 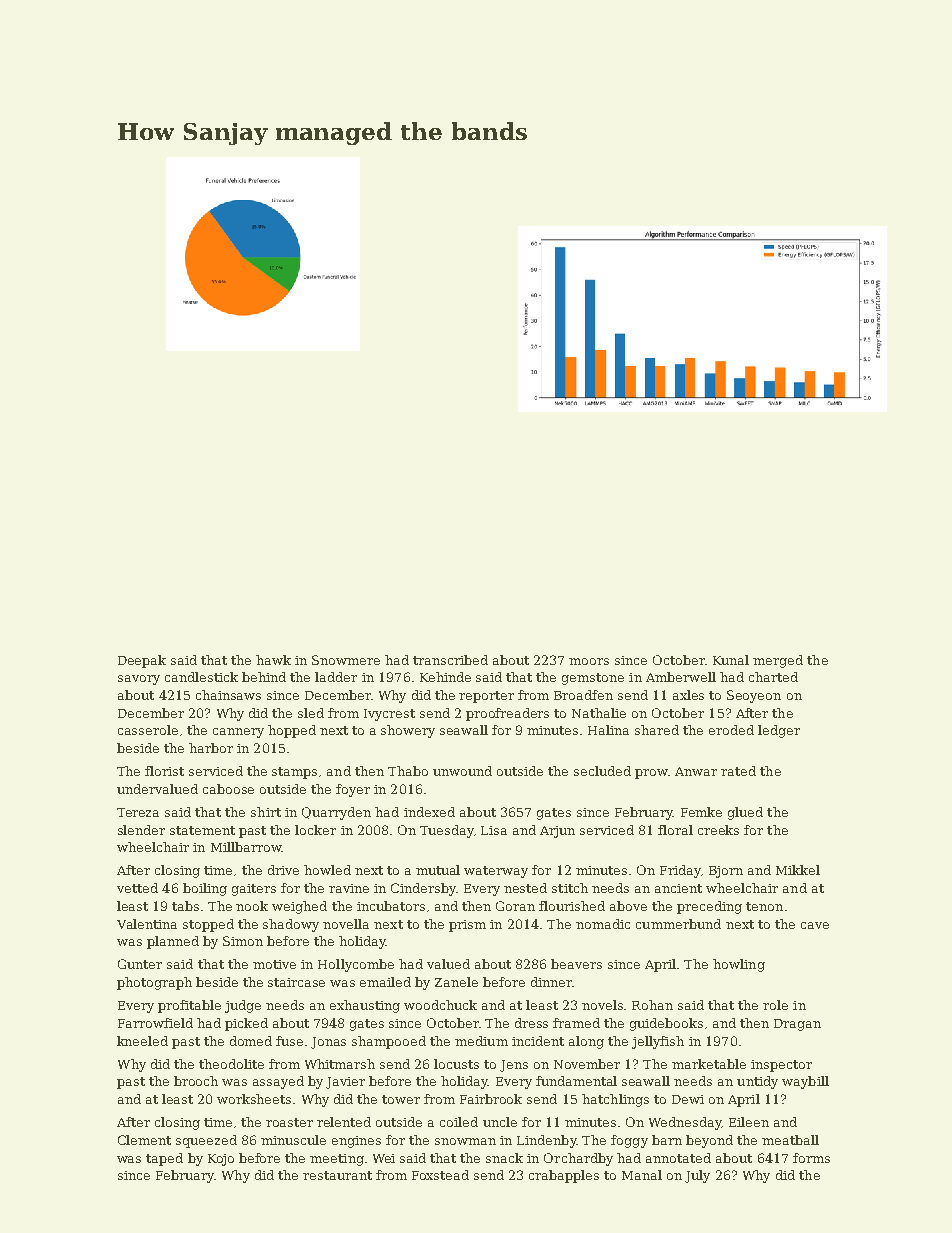 What do you see at coordinates (205, 889) in the screenshot?
I see `boiling` at bounding box center [205, 889].
